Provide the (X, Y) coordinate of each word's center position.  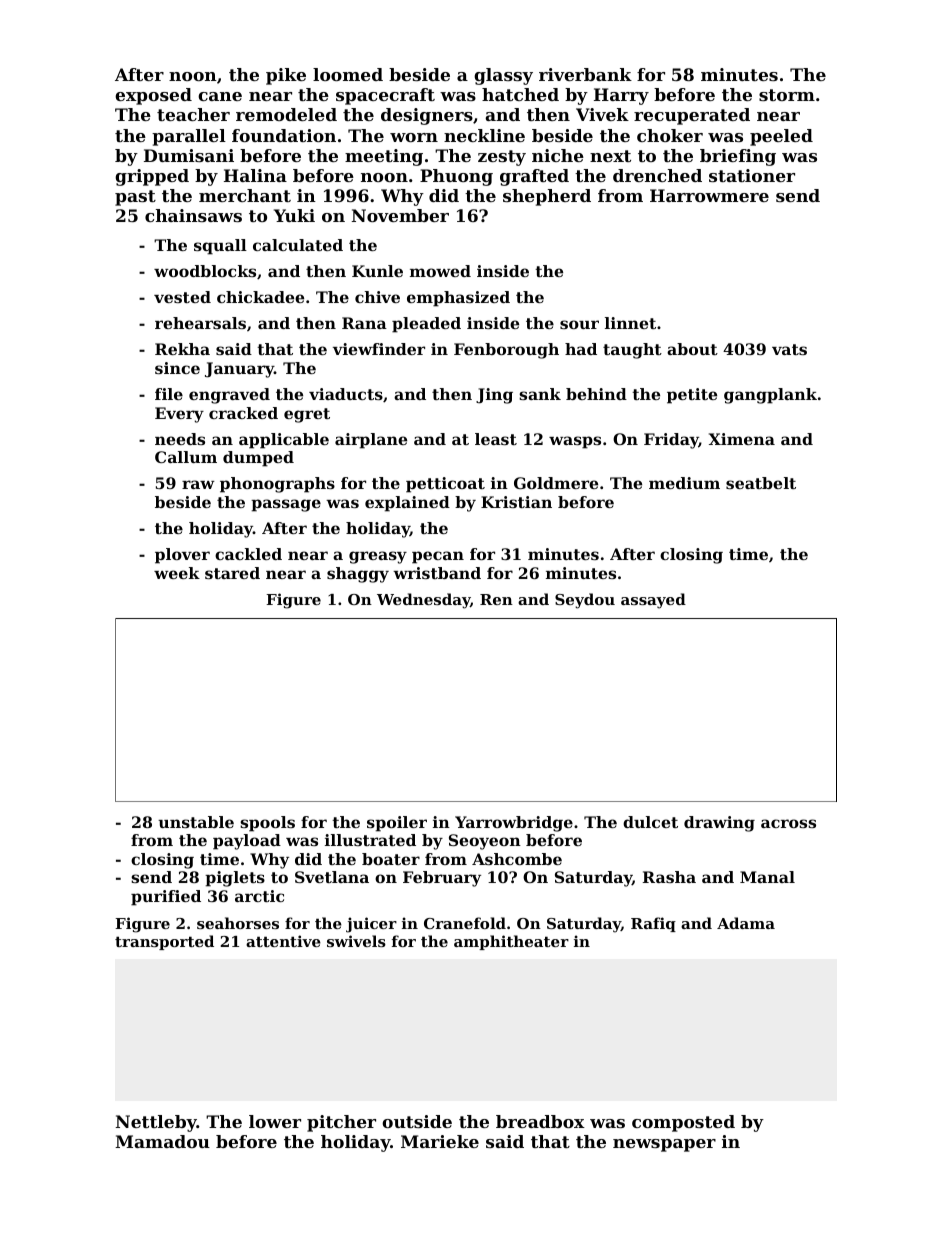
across (788, 823)
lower (275, 1121)
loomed (348, 74)
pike (286, 76)
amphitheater (511, 942)
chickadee (260, 297)
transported (164, 942)
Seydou (585, 601)
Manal (767, 877)
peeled (781, 137)
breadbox (540, 1121)
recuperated (692, 116)
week (177, 573)
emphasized (458, 299)
